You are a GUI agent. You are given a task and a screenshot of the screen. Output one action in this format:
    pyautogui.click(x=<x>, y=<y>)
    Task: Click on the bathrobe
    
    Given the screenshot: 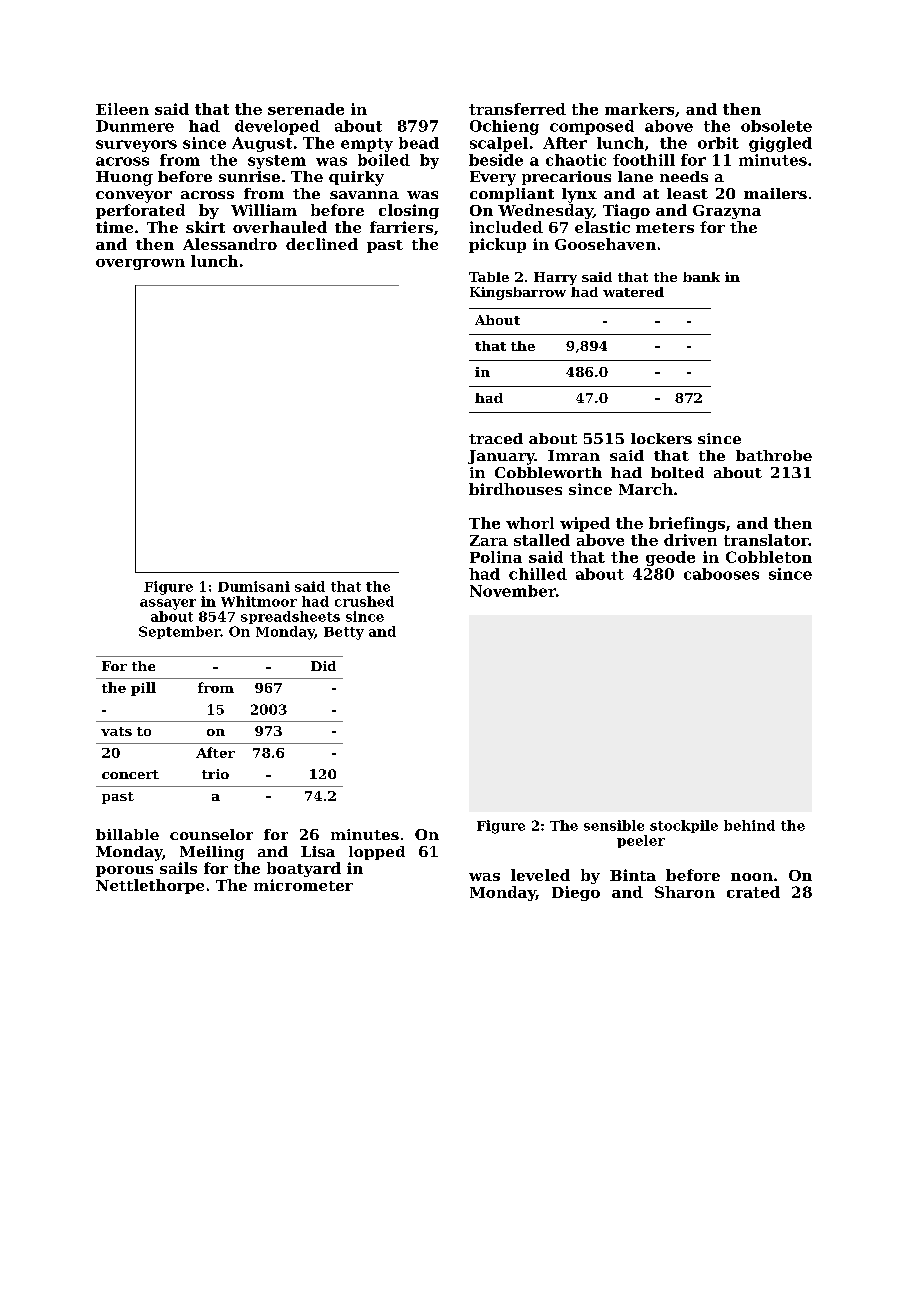 What is the action you would take?
    pyautogui.click(x=774, y=455)
